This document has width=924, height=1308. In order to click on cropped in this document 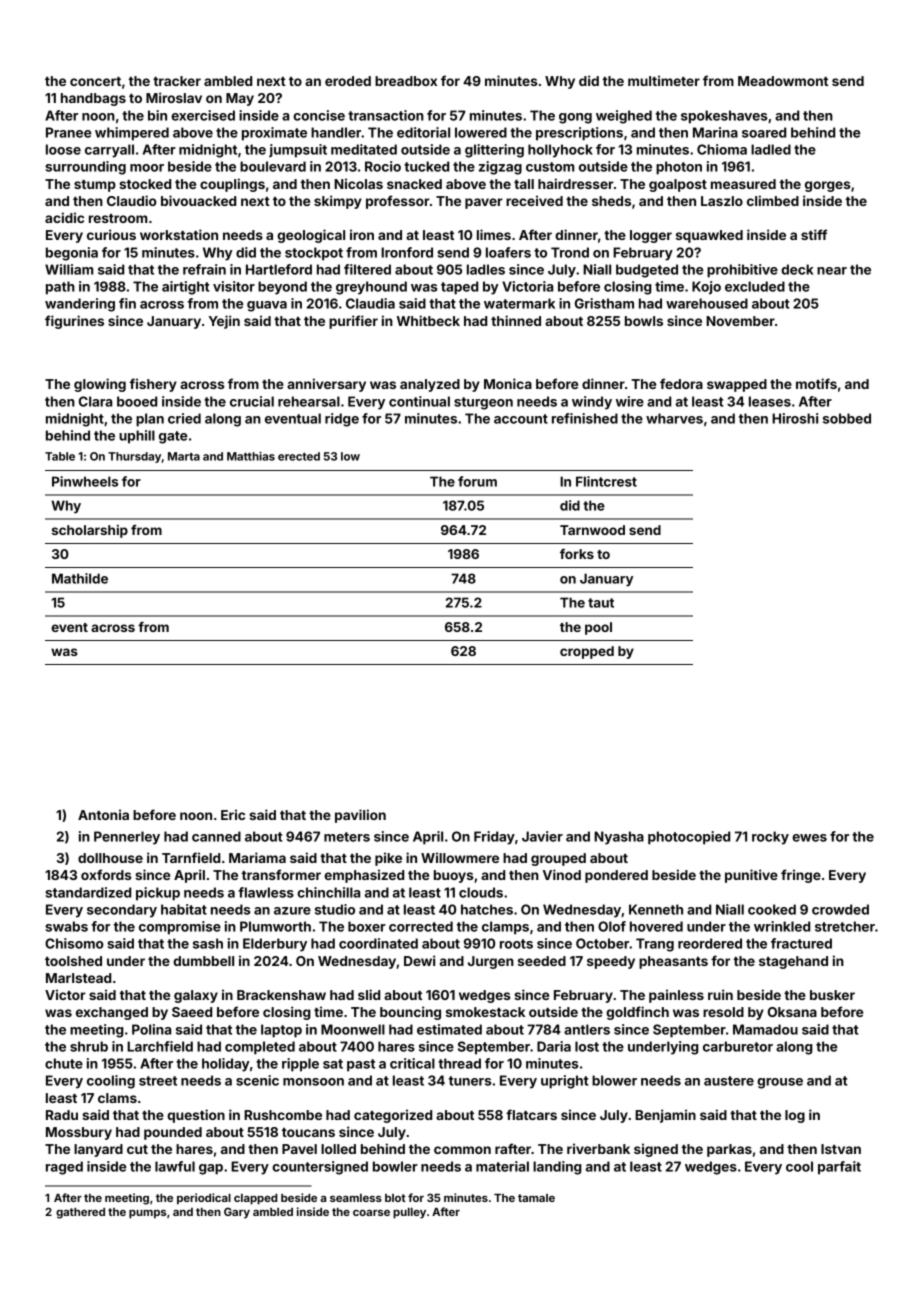, I will do `click(587, 652)`.
